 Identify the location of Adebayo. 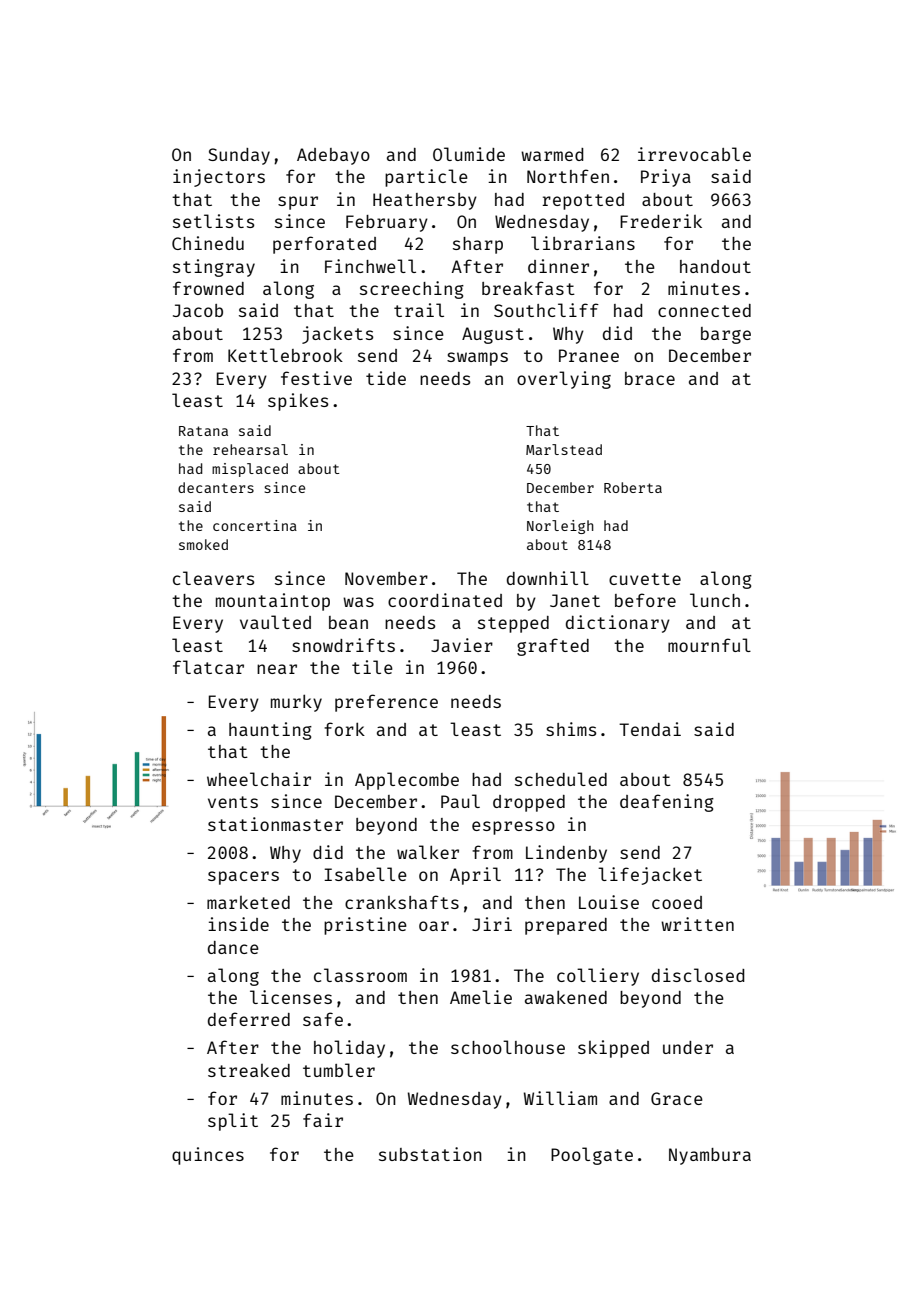
(333, 156).
